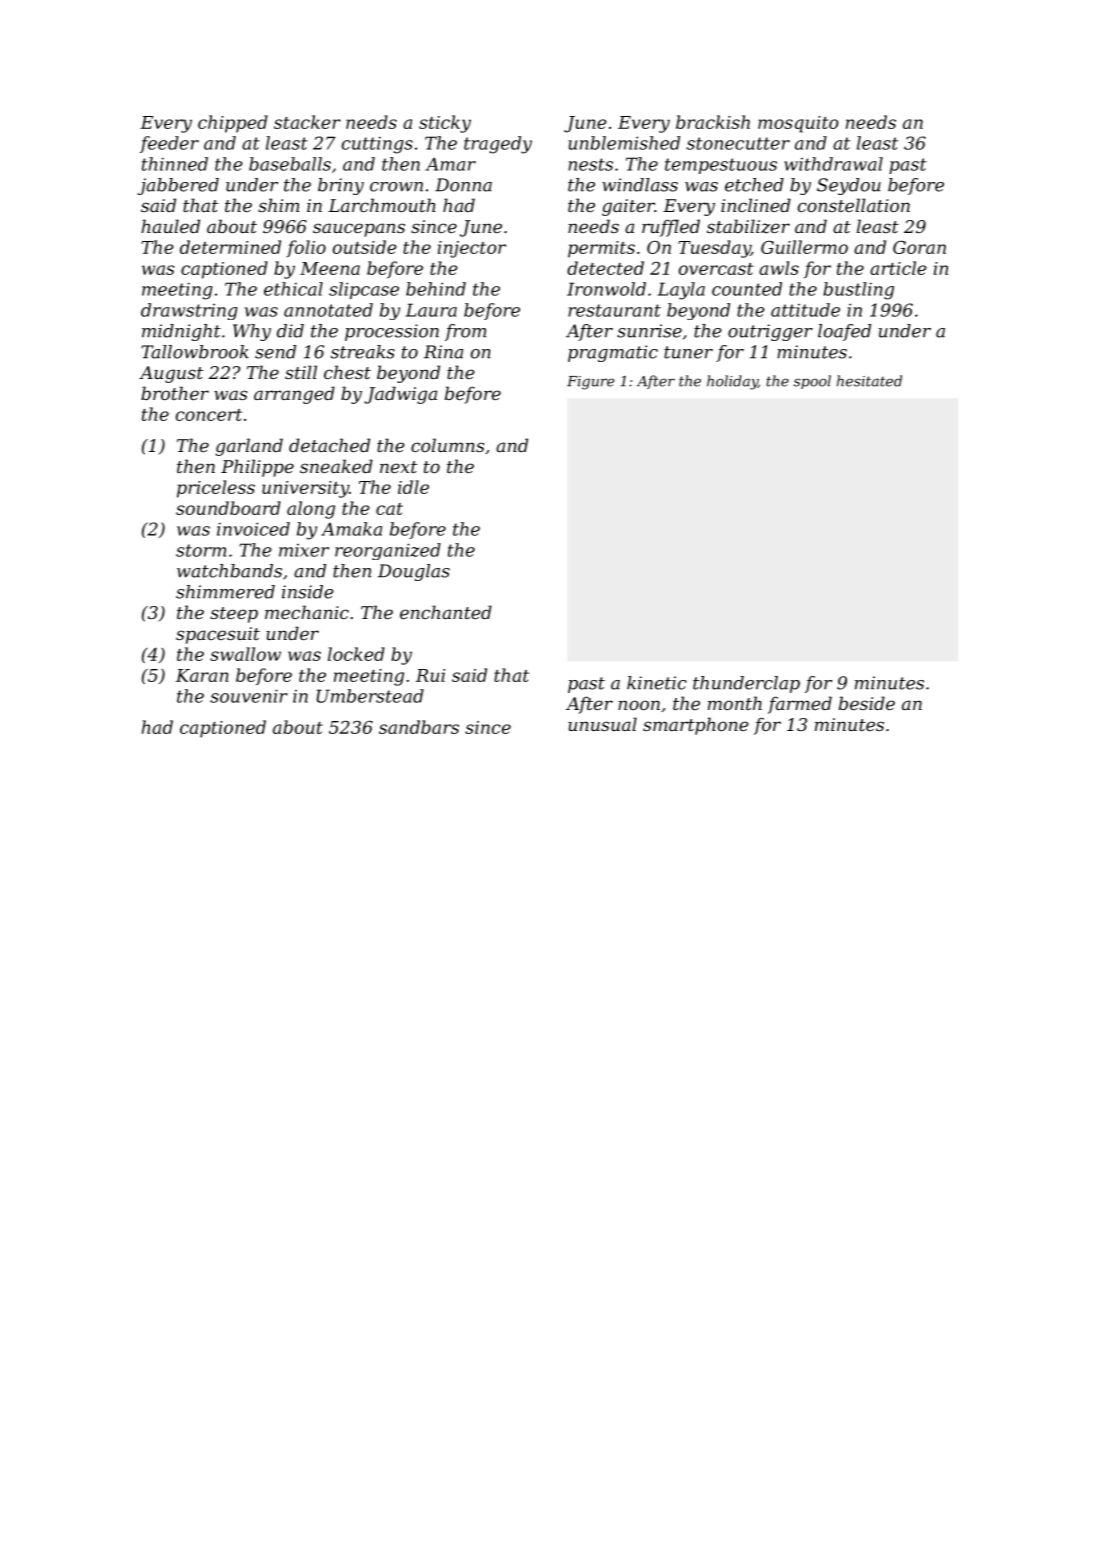 The width and height of the image is (1099, 1554). Describe the element at coordinates (398, 467) in the image. I see `next` at that location.
